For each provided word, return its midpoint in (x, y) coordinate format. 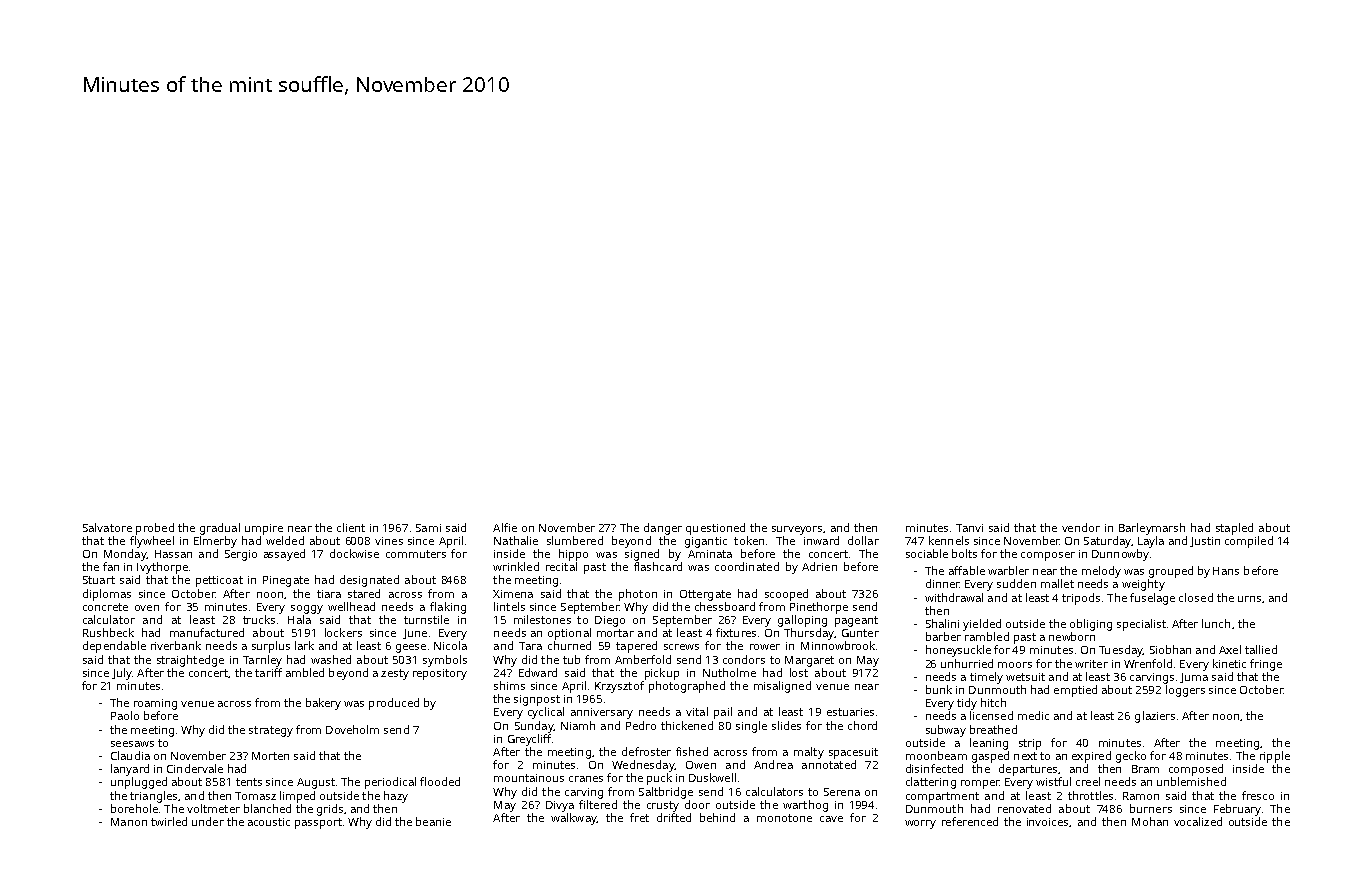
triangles (153, 797)
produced (394, 704)
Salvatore (107, 527)
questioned (715, 529)
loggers (1185, 691)
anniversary (602, 713)
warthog (805, 806)
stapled (1234, 529)
